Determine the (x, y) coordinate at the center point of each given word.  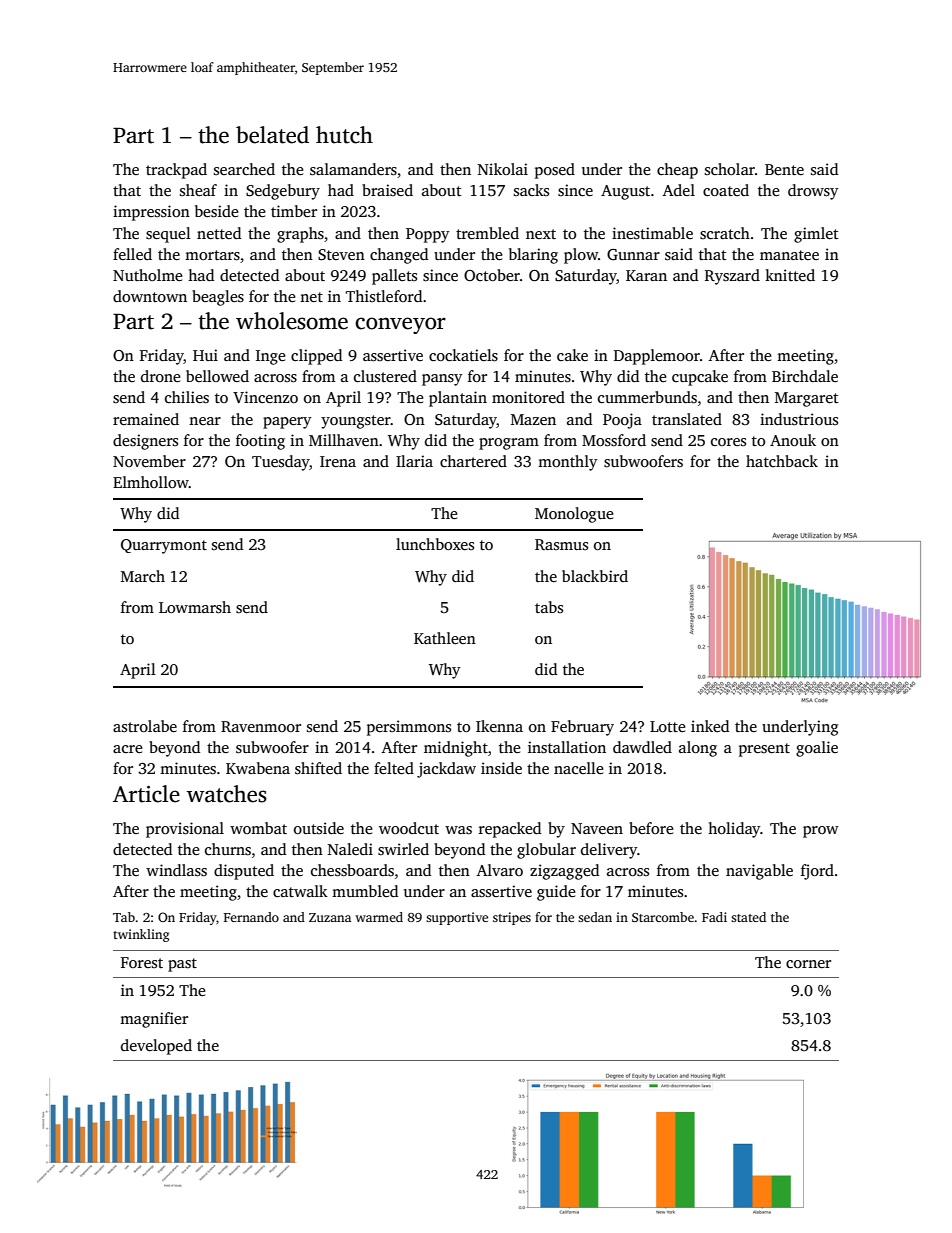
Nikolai (503, 169)
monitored (528, 397)
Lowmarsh (195, 607)
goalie (817, 749)
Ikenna (499, 726)
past (182, 965)
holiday (734, 830)
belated (272, 135)
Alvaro (500, 870)
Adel (679, 190)
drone (161, 376)
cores (728, 442)
